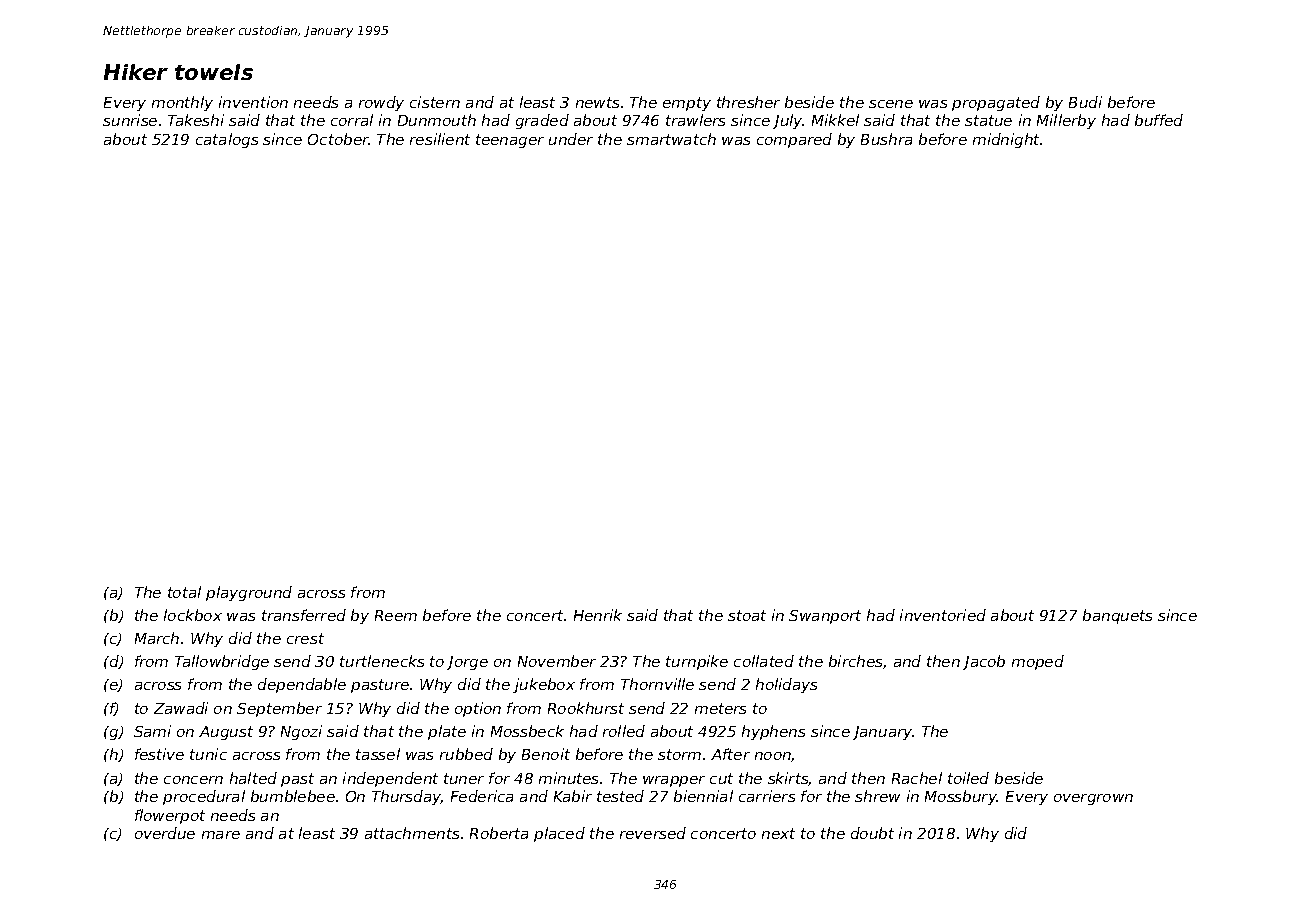 This screenshot has height=924, width=1308. Describe the element at coordinates (697, 662) in the screenshot. I see `turnpike` at that location.
